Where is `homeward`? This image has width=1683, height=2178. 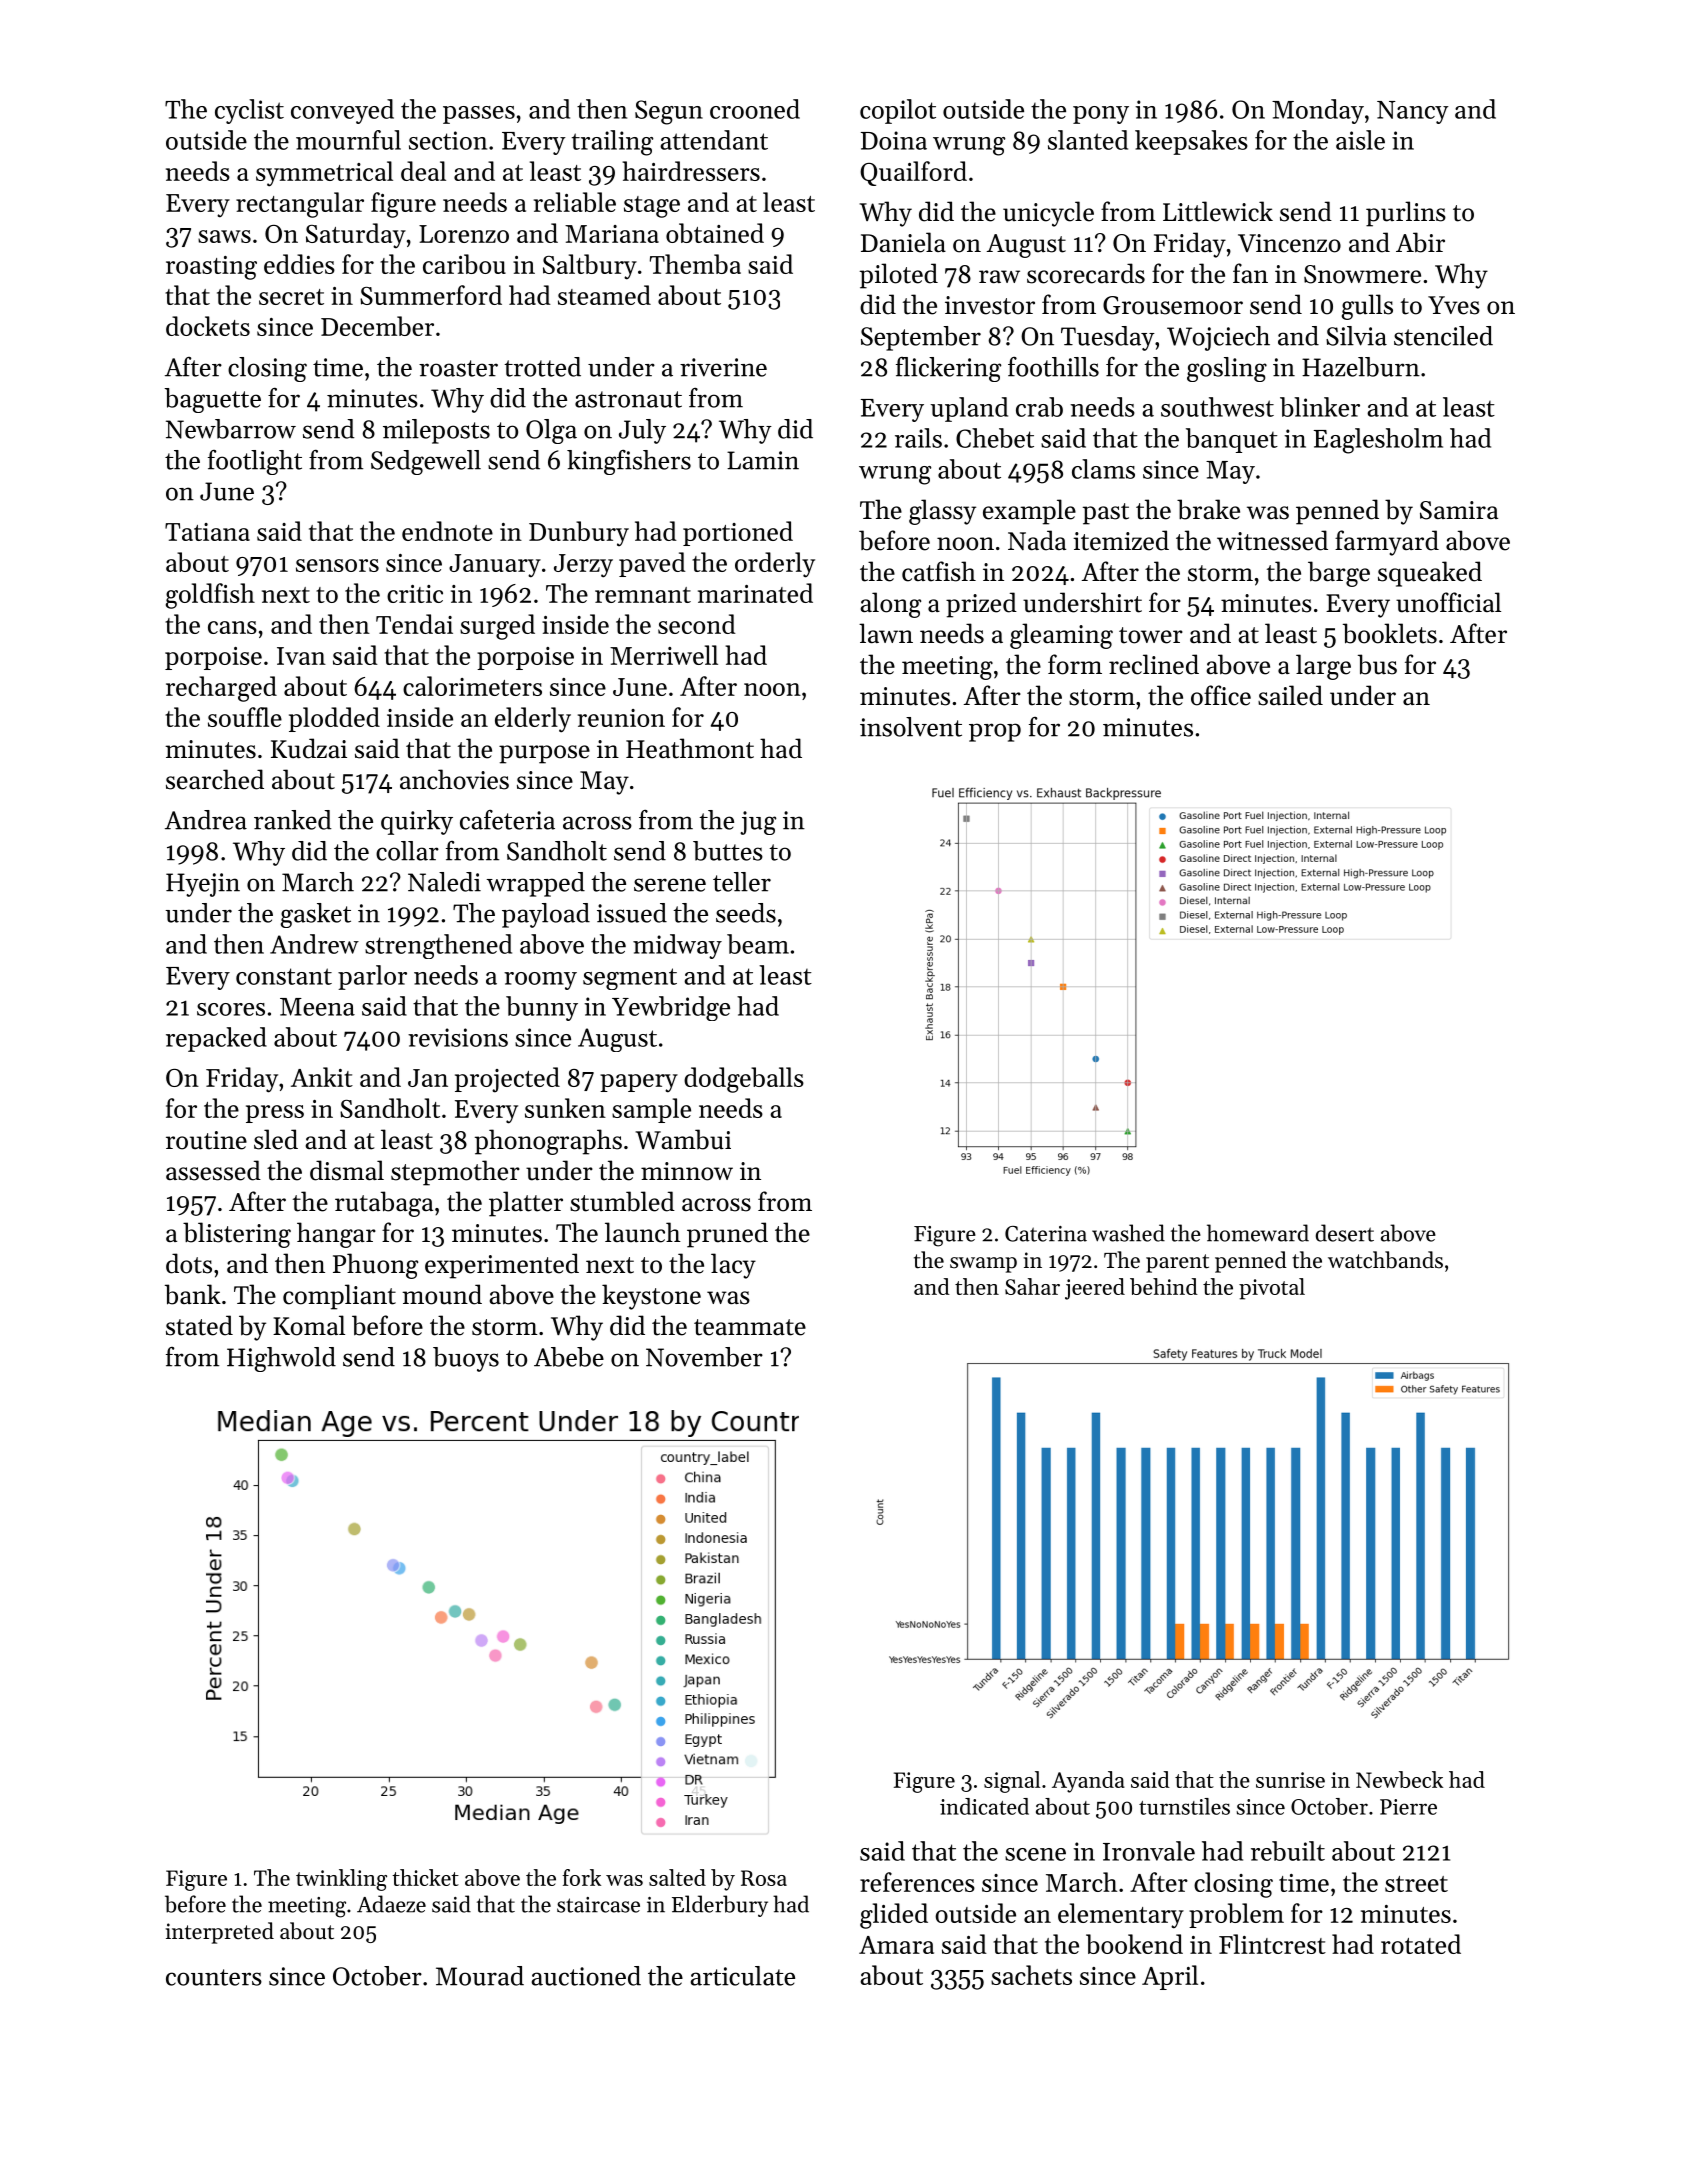
homeward is located at coordinates (1258, 1233).
